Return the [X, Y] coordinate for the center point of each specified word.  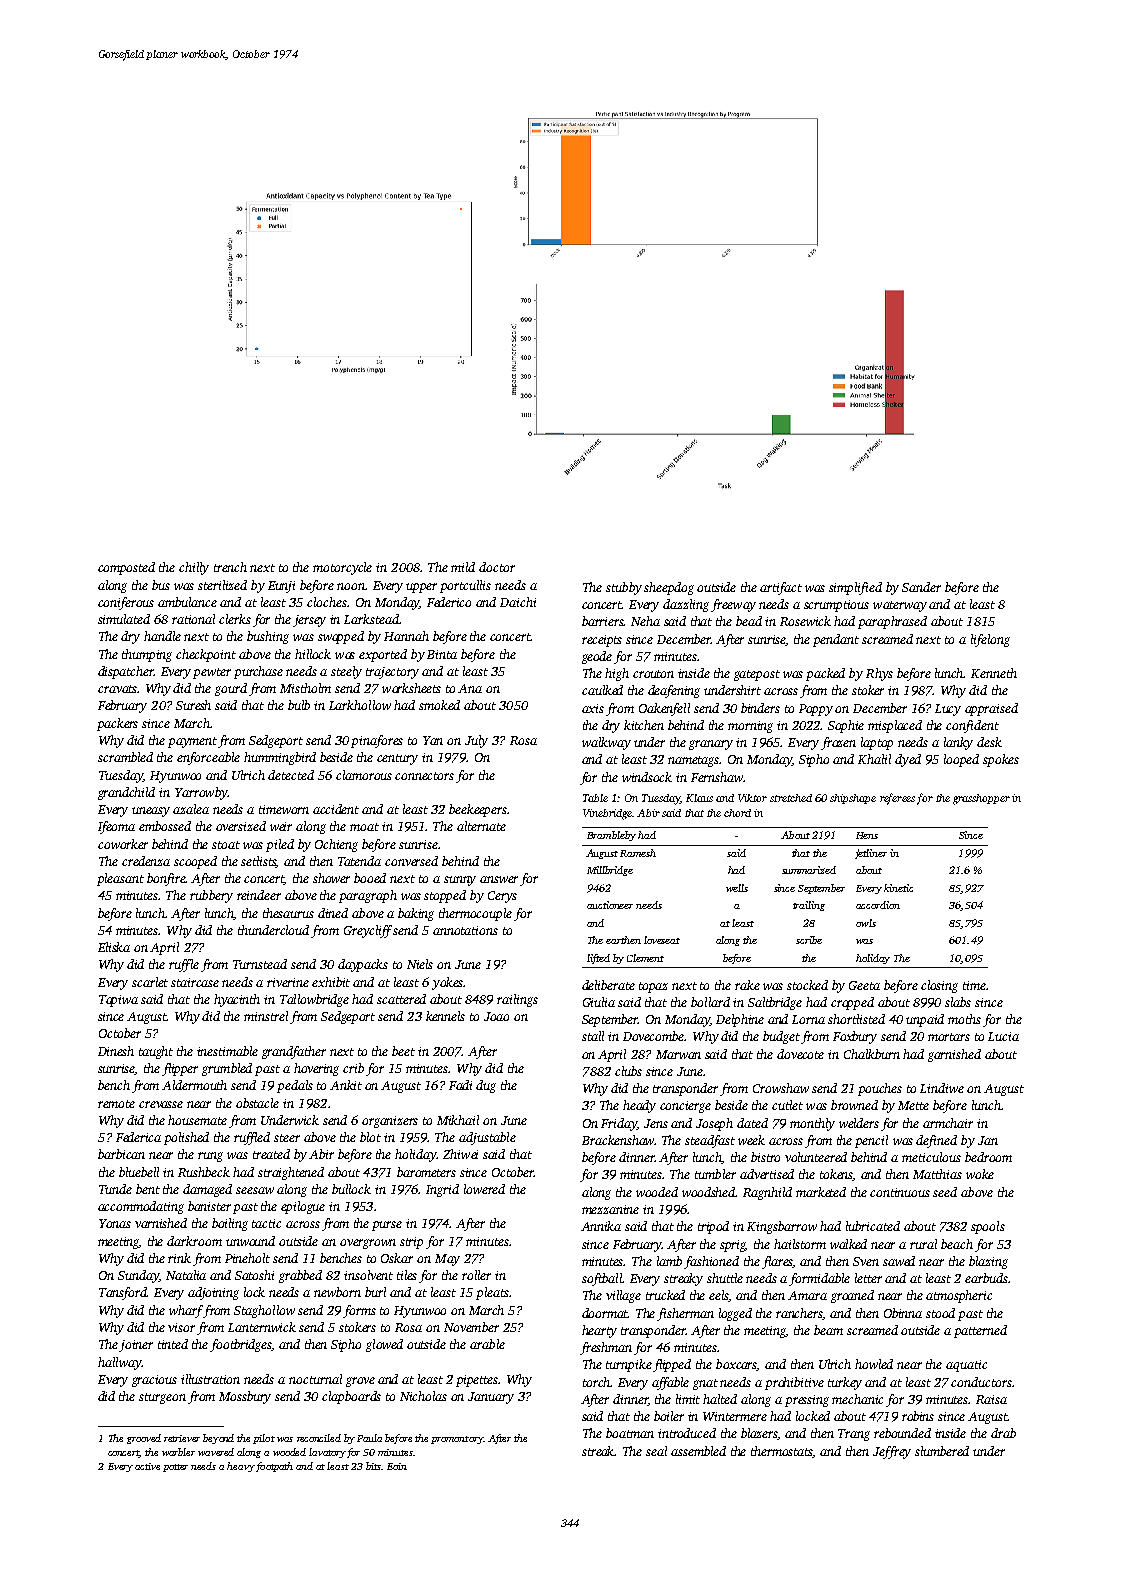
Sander [921, 587]
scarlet [150, 982]
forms [359, 1311]
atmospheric [959, 1296]
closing [939, 986]
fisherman [685, 1314]
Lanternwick [262, 1327]
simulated [124, 619]
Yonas [115, 1223]
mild [463, 567]
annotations [465, 930]
